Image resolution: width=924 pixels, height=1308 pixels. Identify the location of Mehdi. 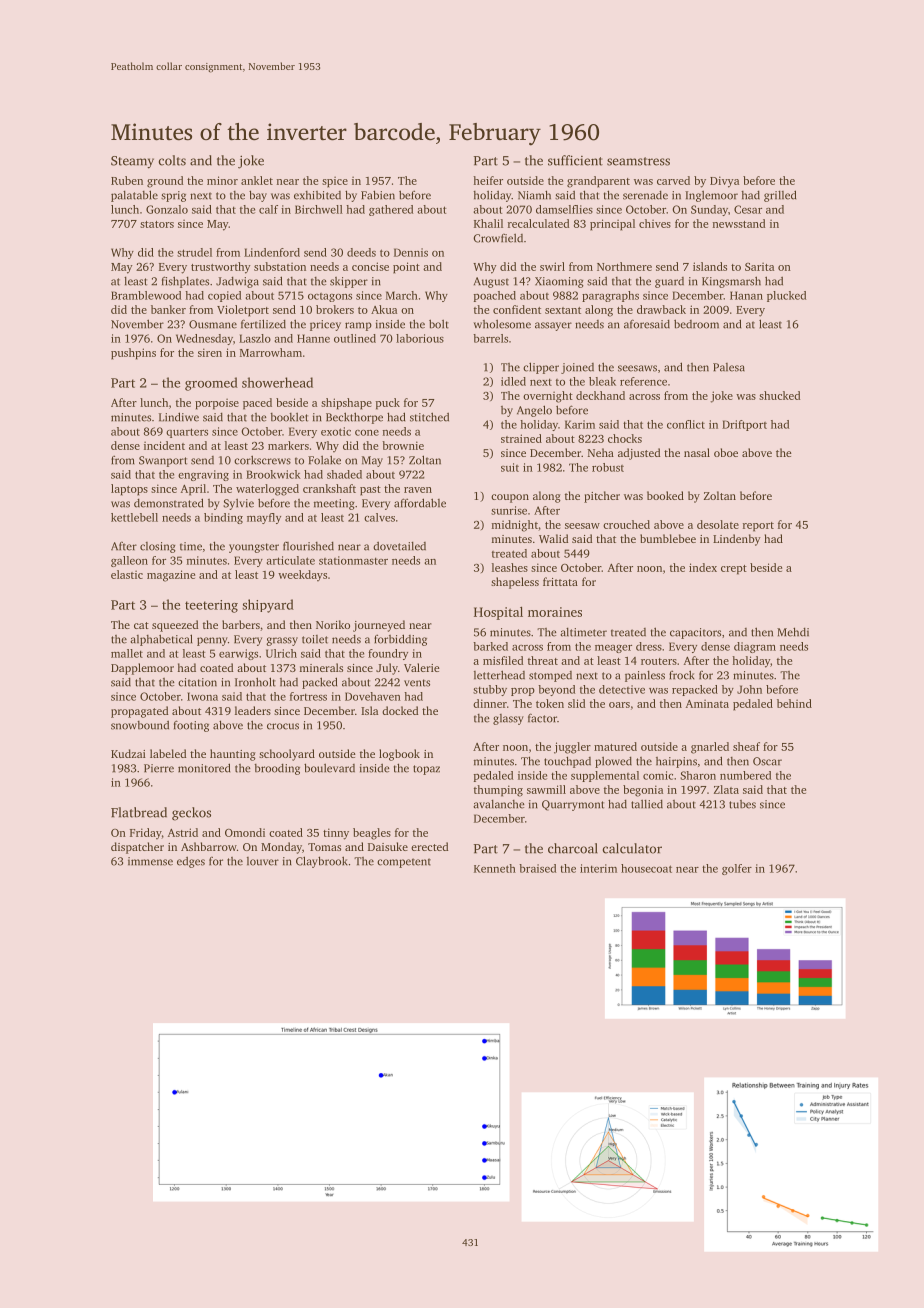
(793, 632).
